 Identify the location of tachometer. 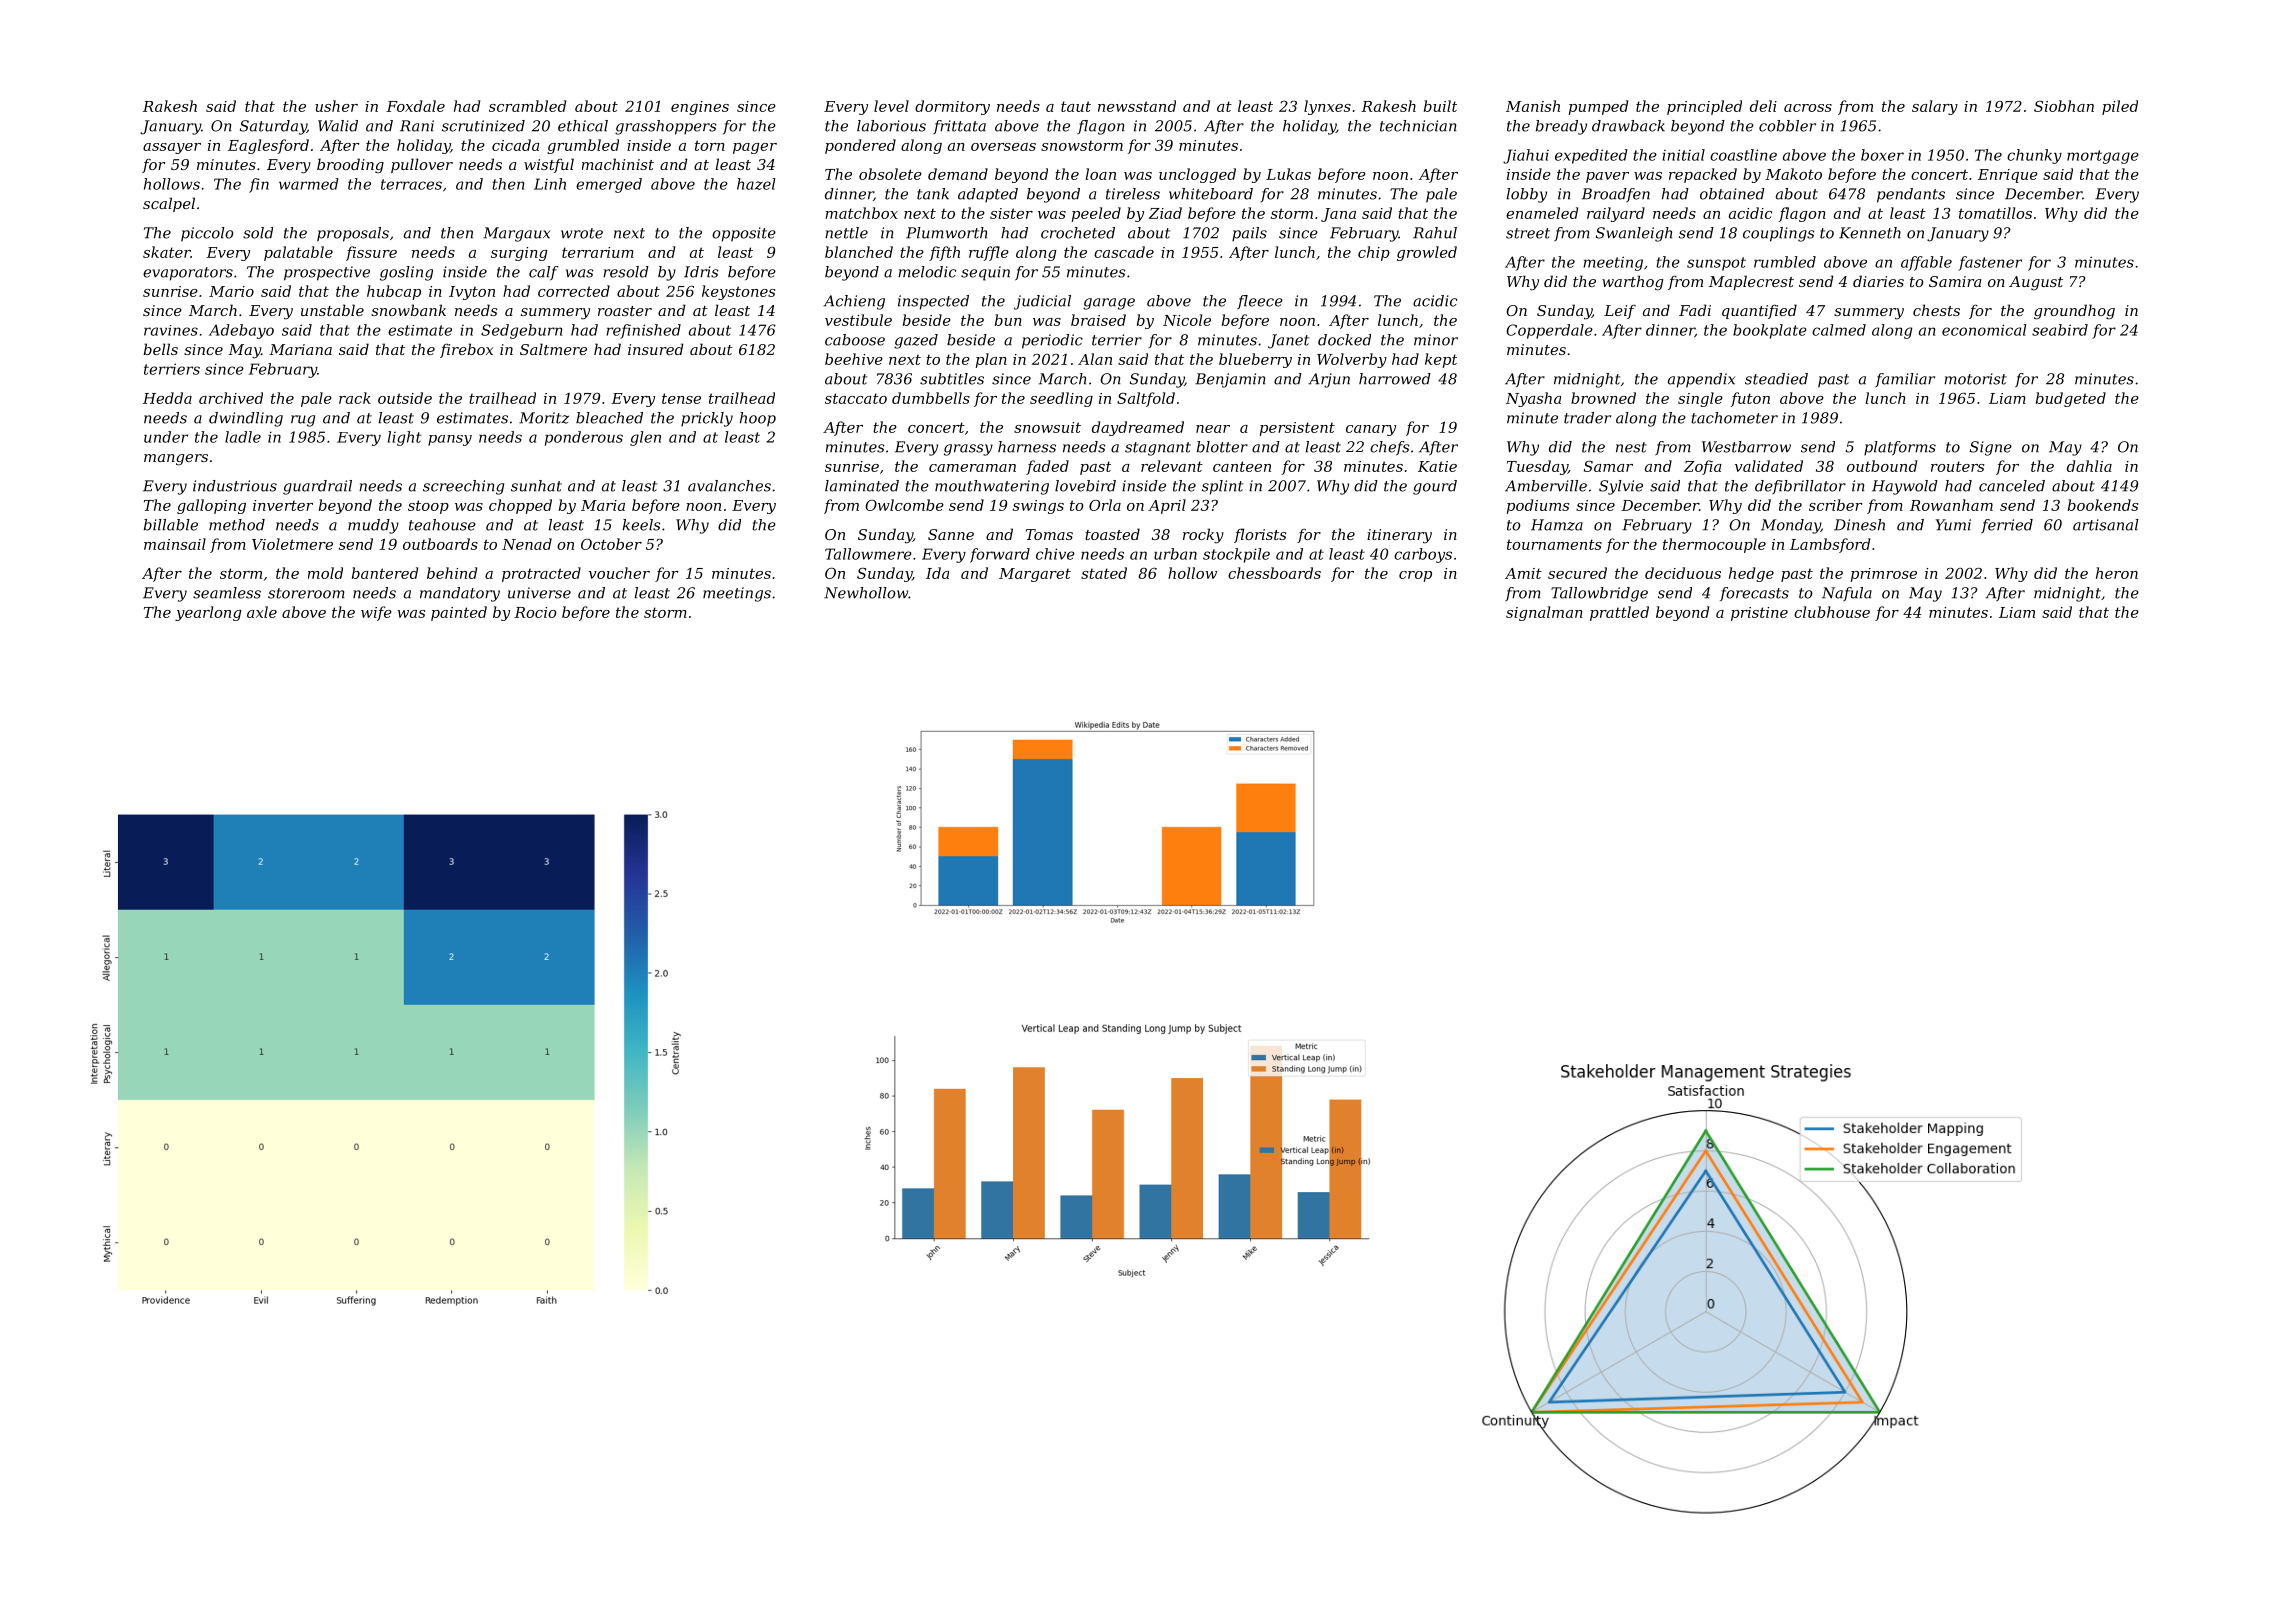
(1735, 418).
